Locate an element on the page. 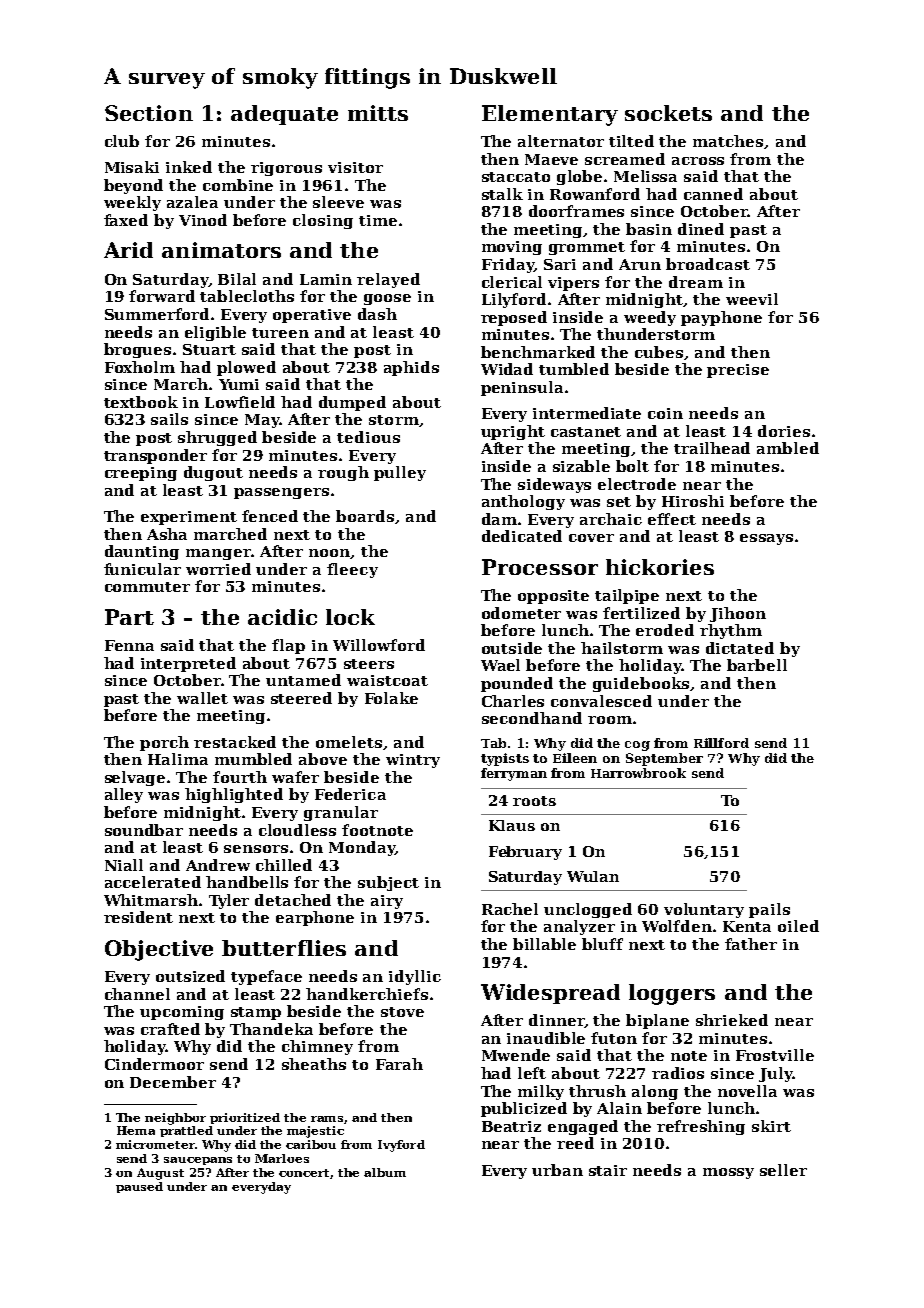  skirt is located at coordinates (771, 1126).
